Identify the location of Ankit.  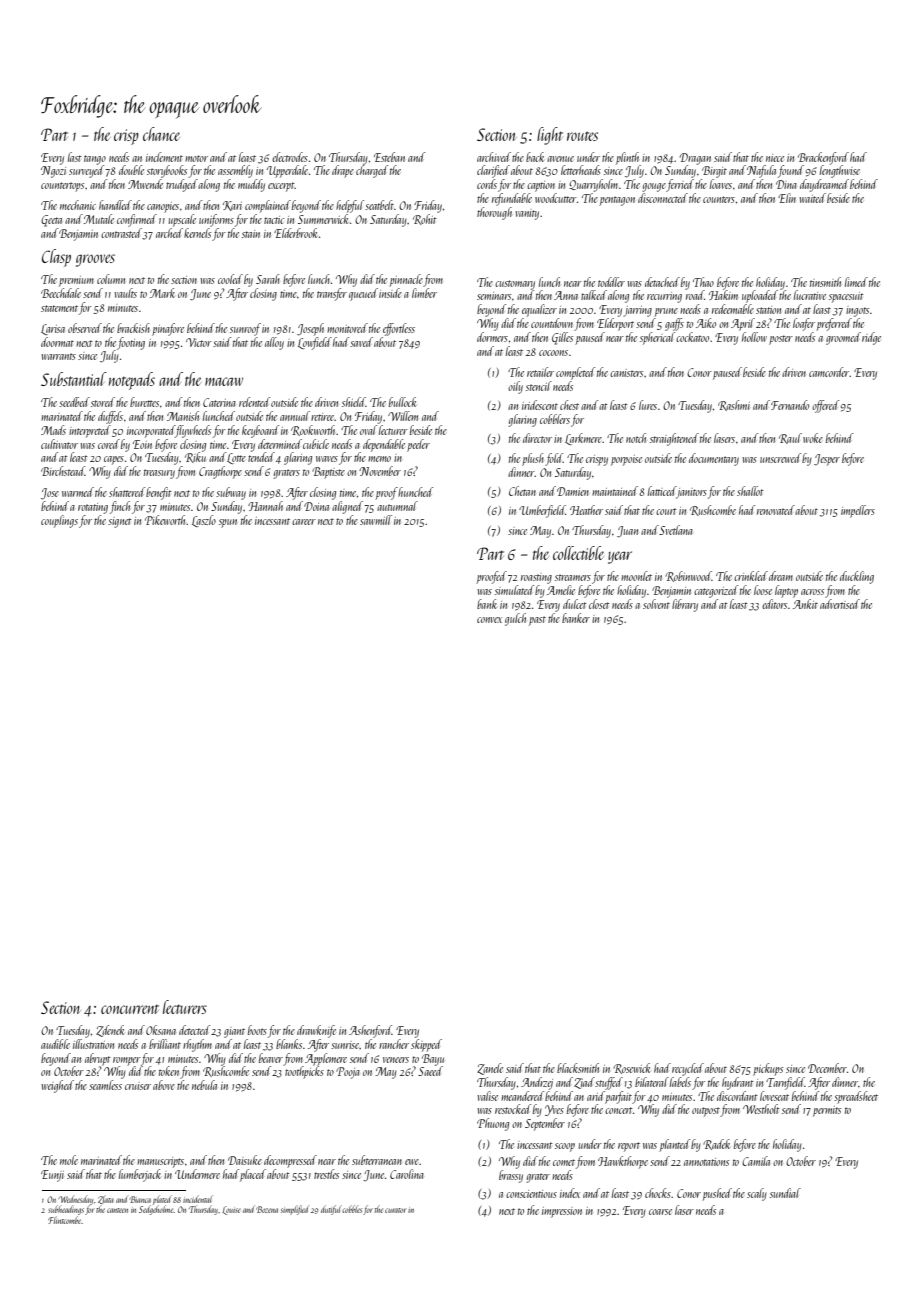
(805, 604).
